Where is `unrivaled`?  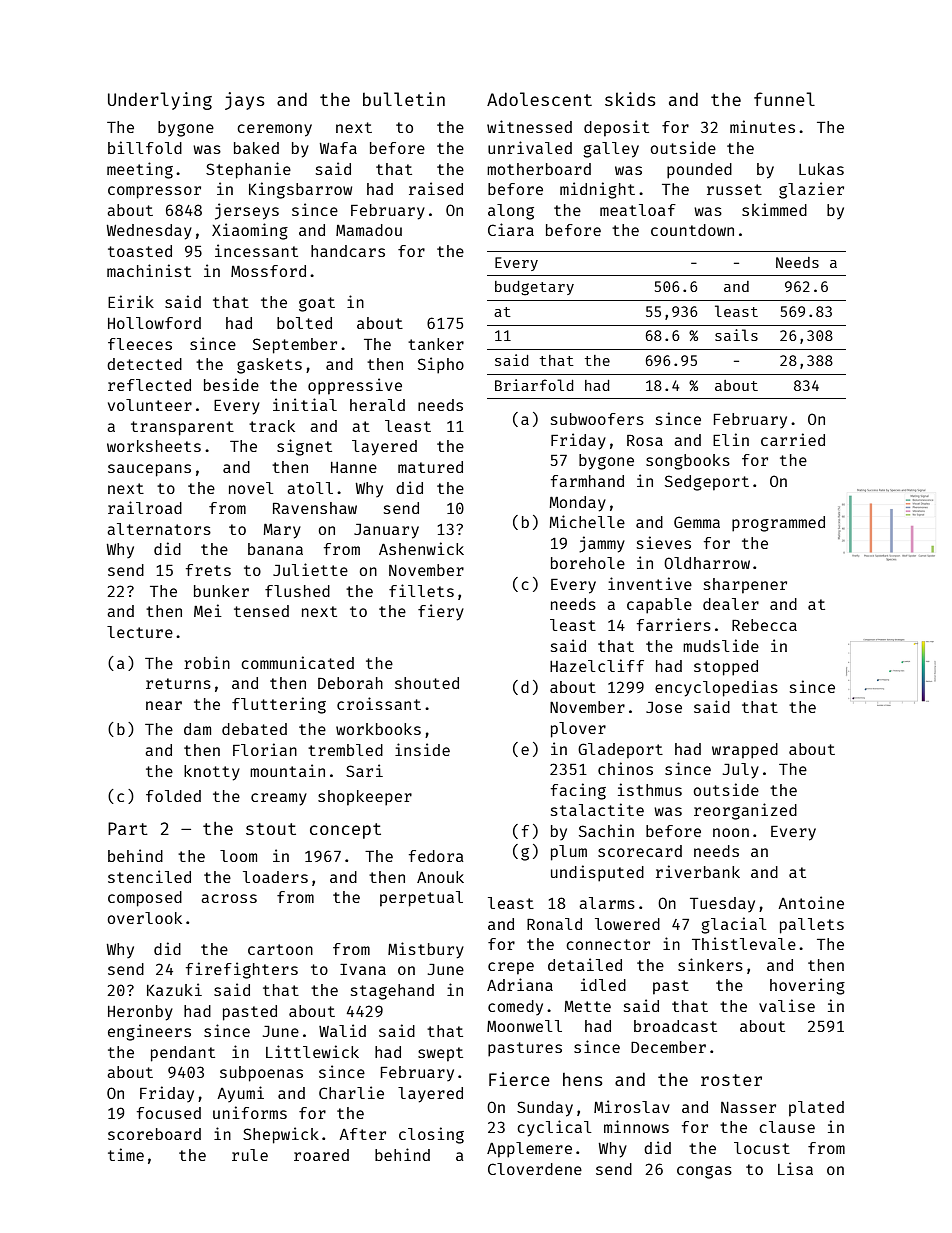
unrivaled is located at coordinates (530, 147).
